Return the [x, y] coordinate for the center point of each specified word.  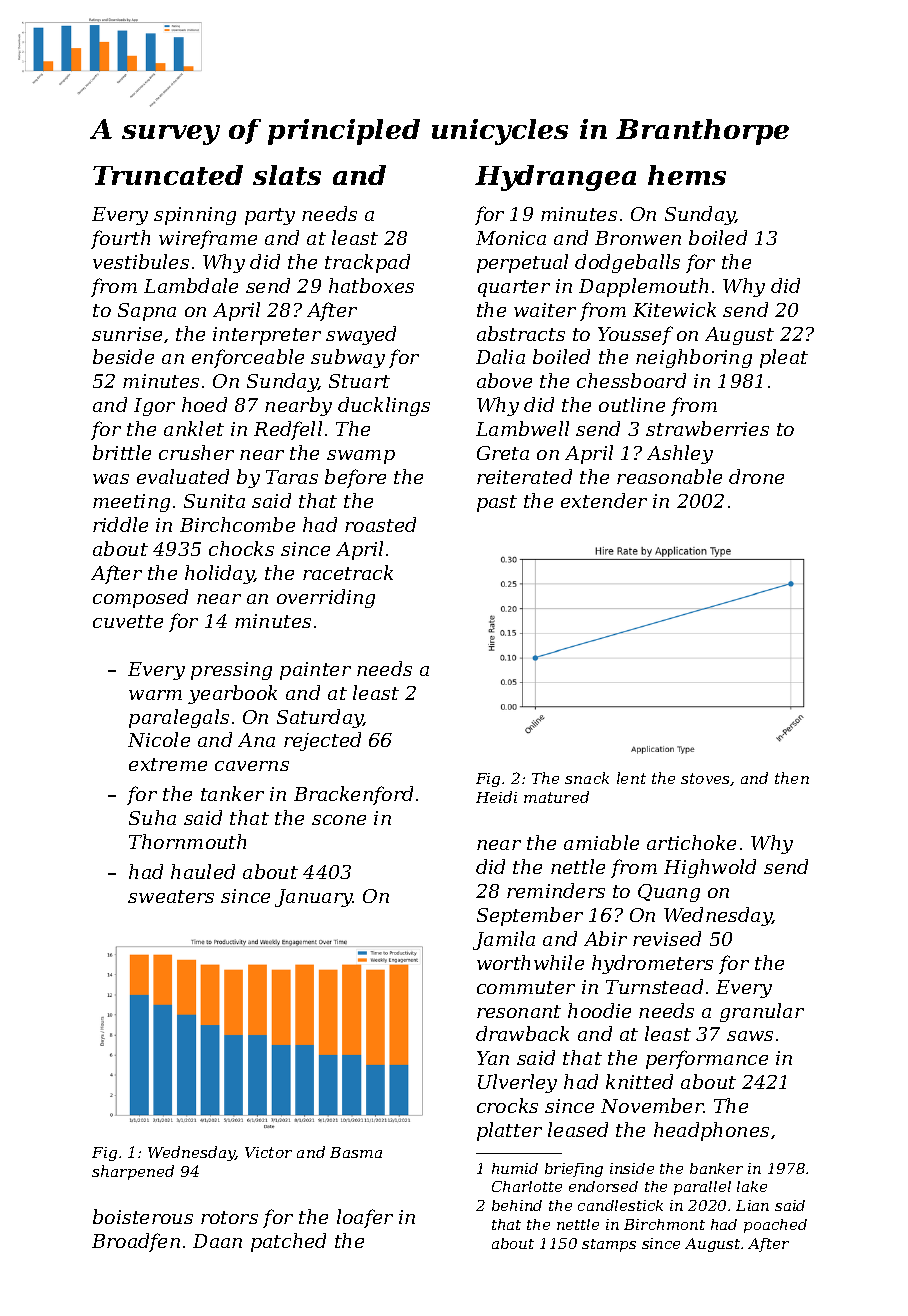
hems [687, 175]
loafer [365, 1218]
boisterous [143, 1216]
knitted [639, 1081]
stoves [706, 779]
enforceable [248, 358]
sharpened [133, 1172]
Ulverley [517, 1083]
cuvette [128, 621]
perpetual [522, 263]
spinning [195, 216]
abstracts [521, 333]
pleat [784, 358]
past [497, 503]
